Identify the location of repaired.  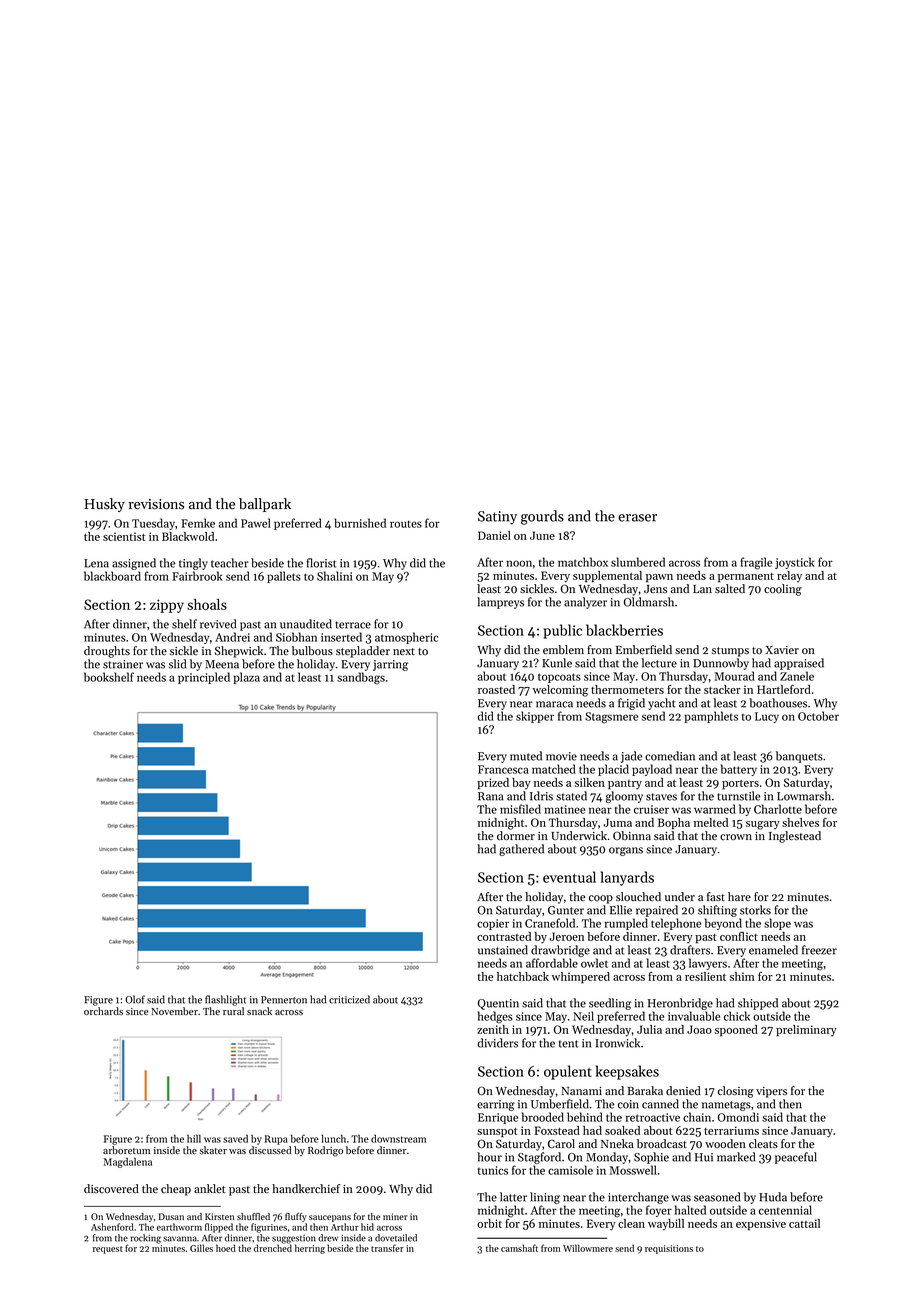
(657, 911).
